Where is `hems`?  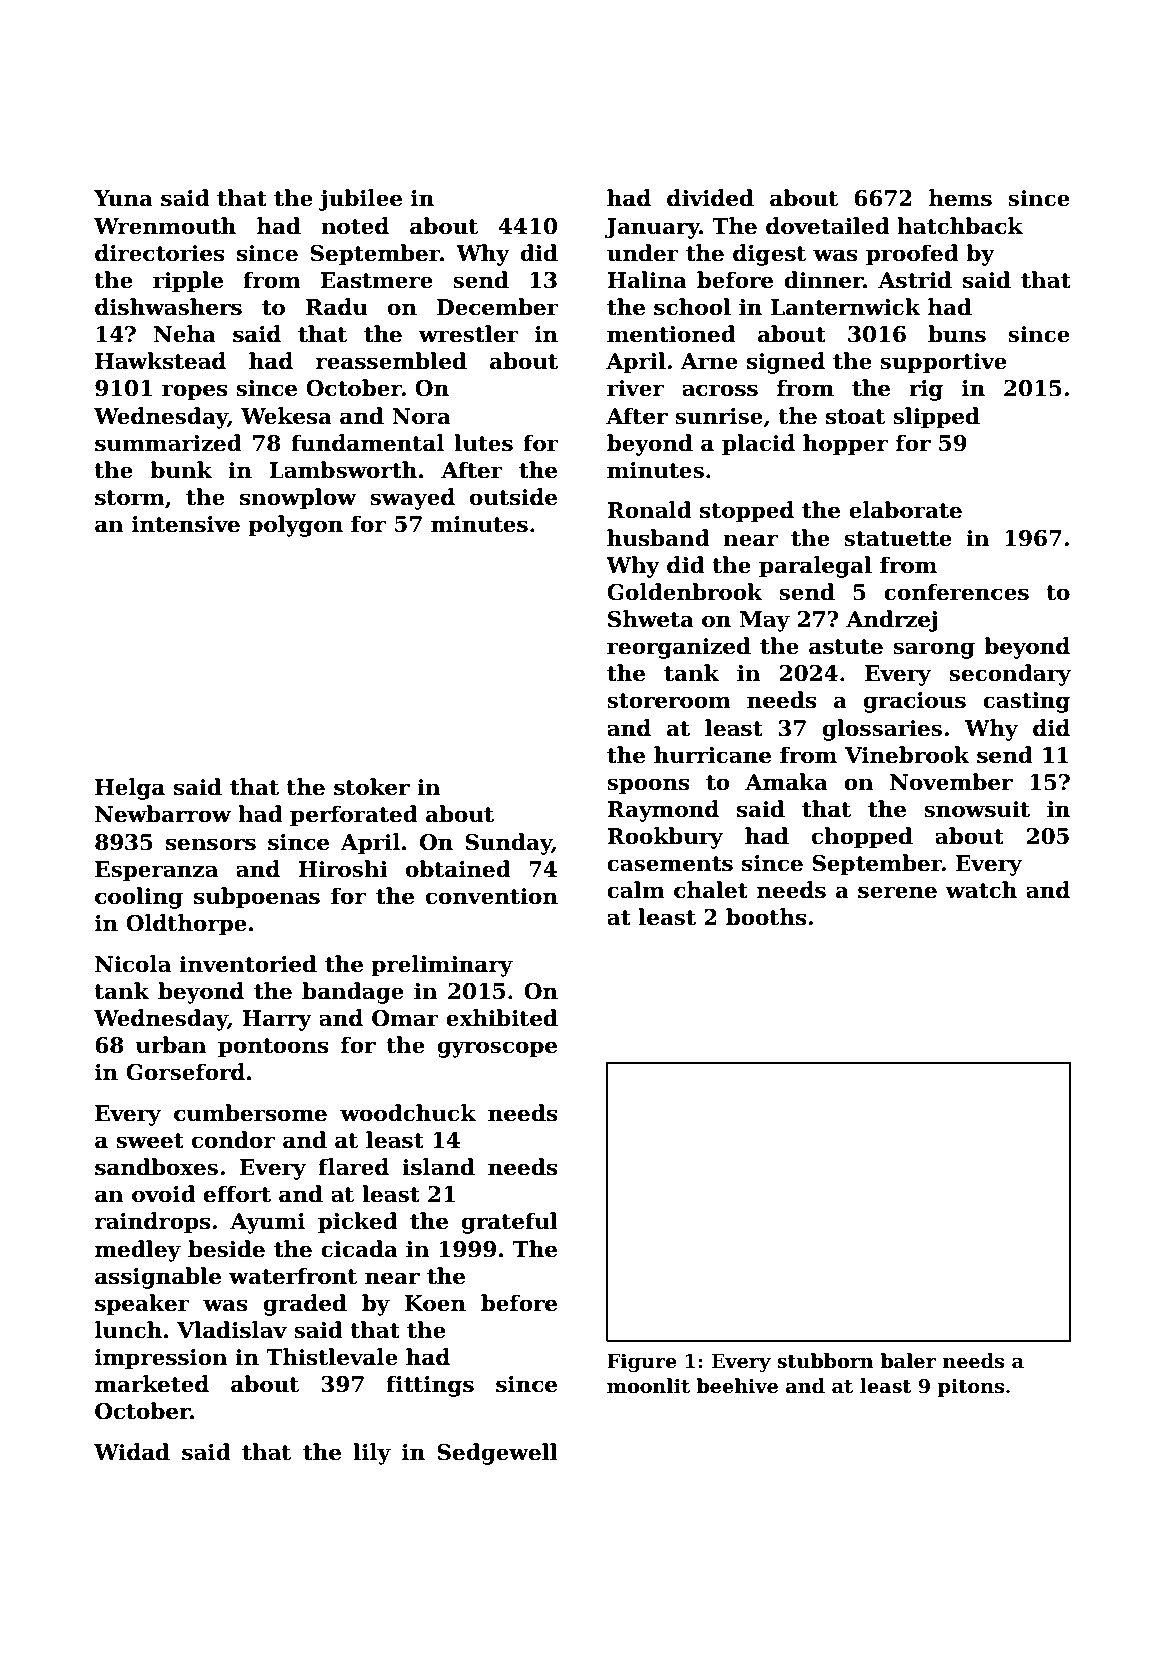 hems is located at coordinates (960, 198).
